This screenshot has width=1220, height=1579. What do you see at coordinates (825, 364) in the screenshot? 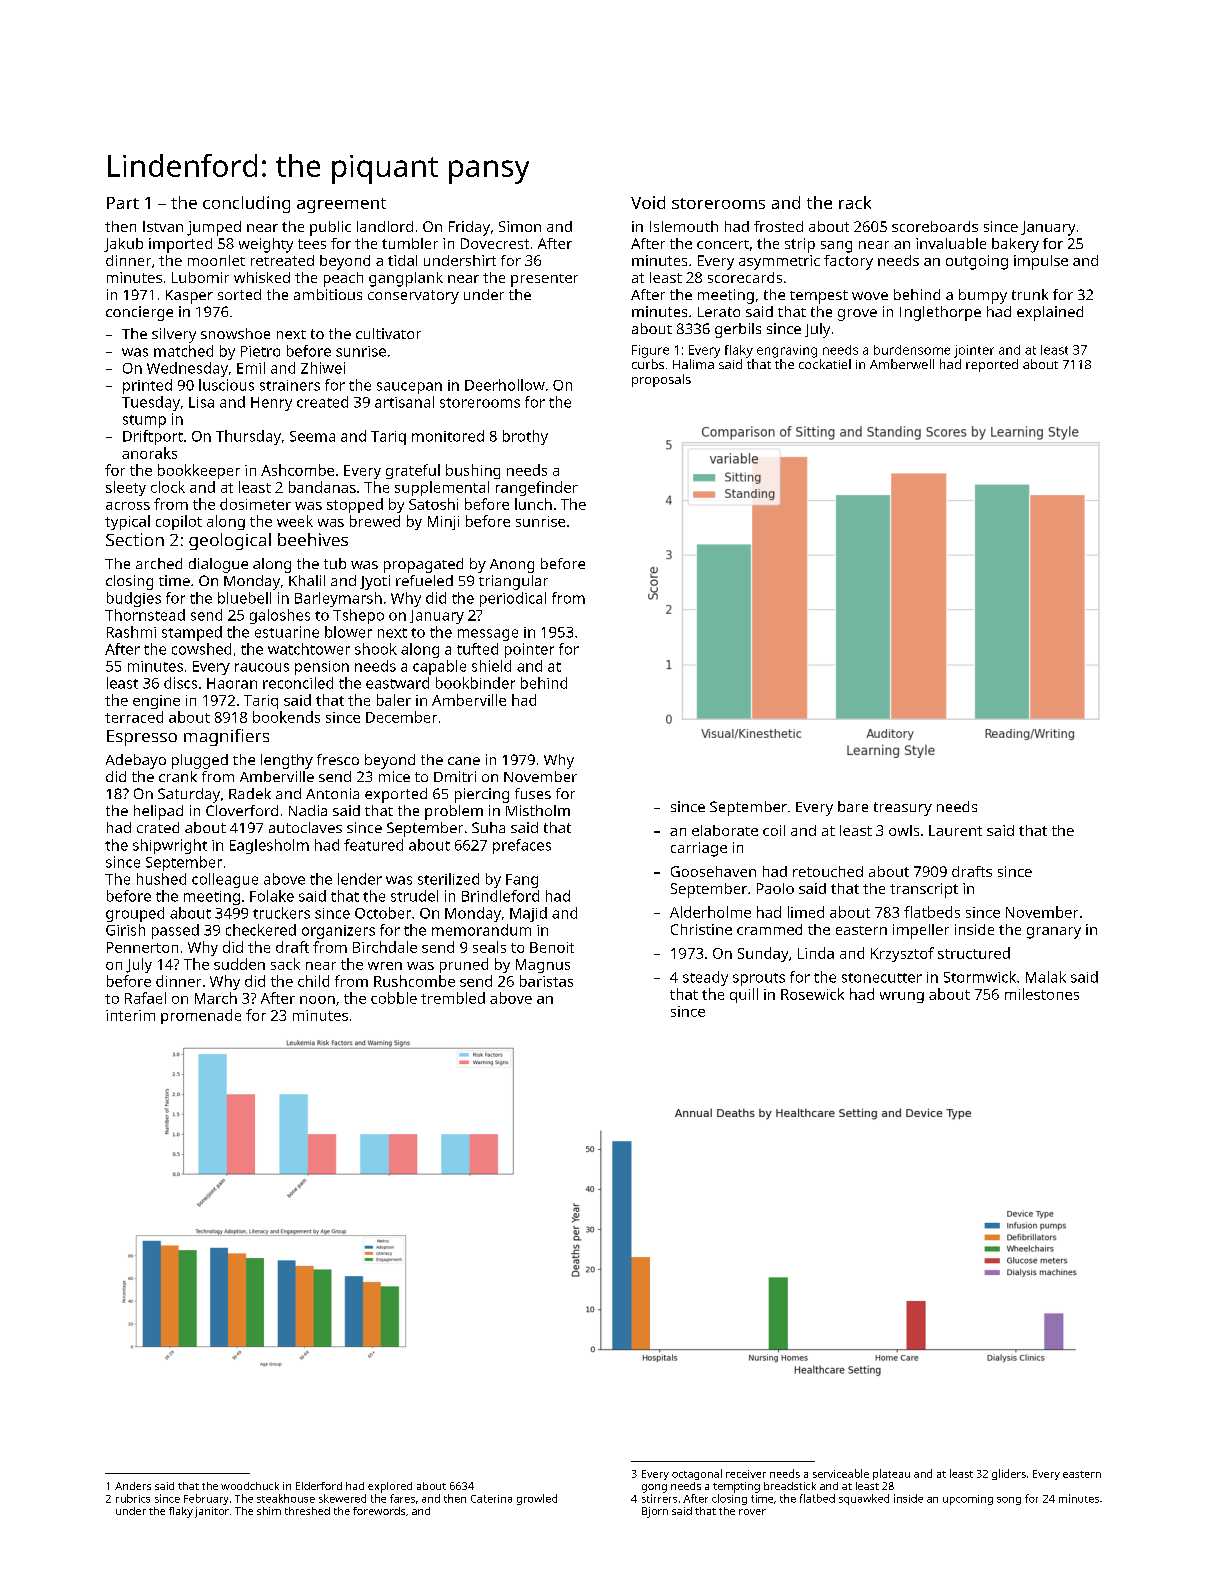
I see `cockatiel` at bounding box center [825, 364].
